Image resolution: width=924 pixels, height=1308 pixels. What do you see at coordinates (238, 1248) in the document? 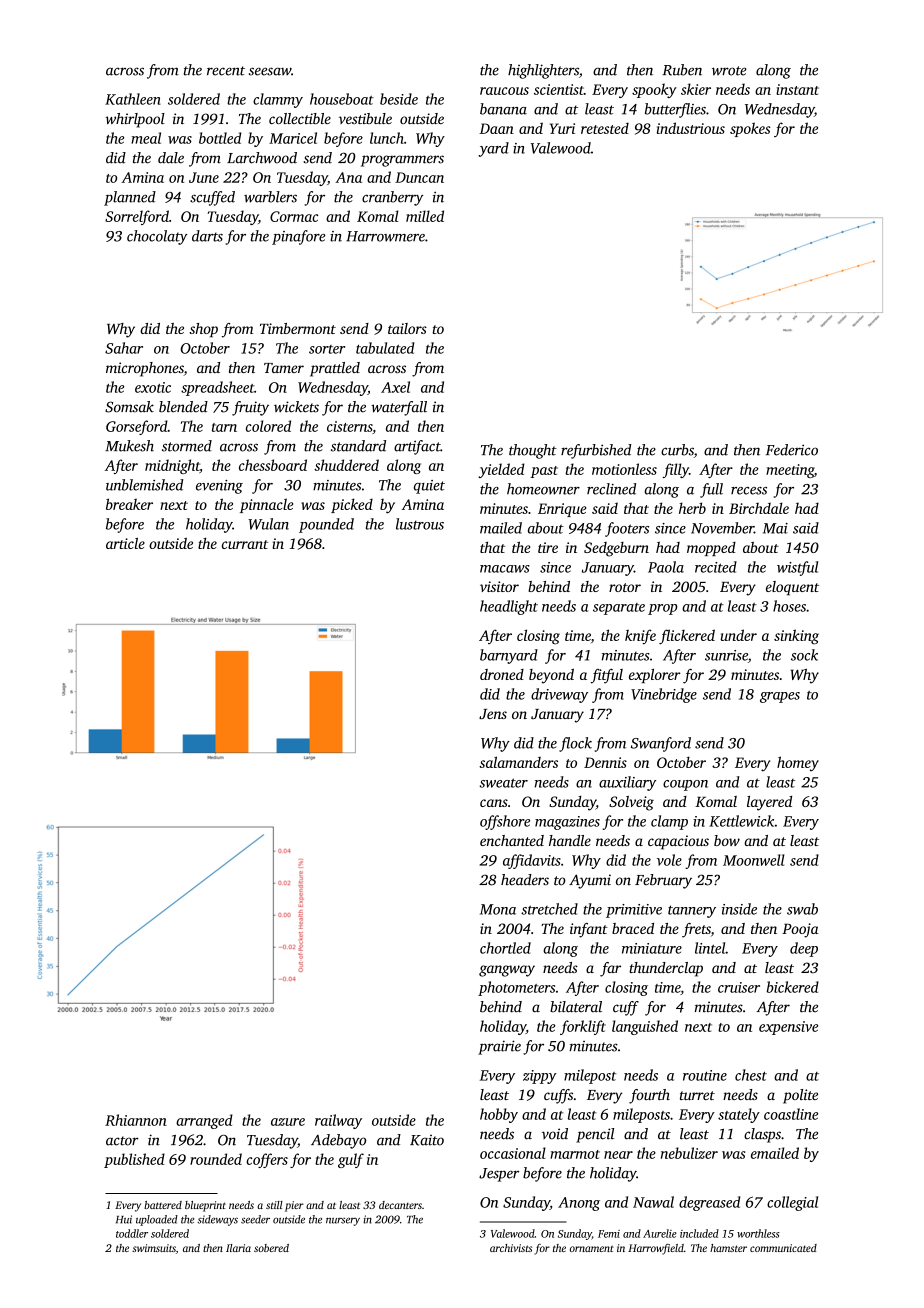
I see `Ilaria` at bounding box center [238, 1248].
